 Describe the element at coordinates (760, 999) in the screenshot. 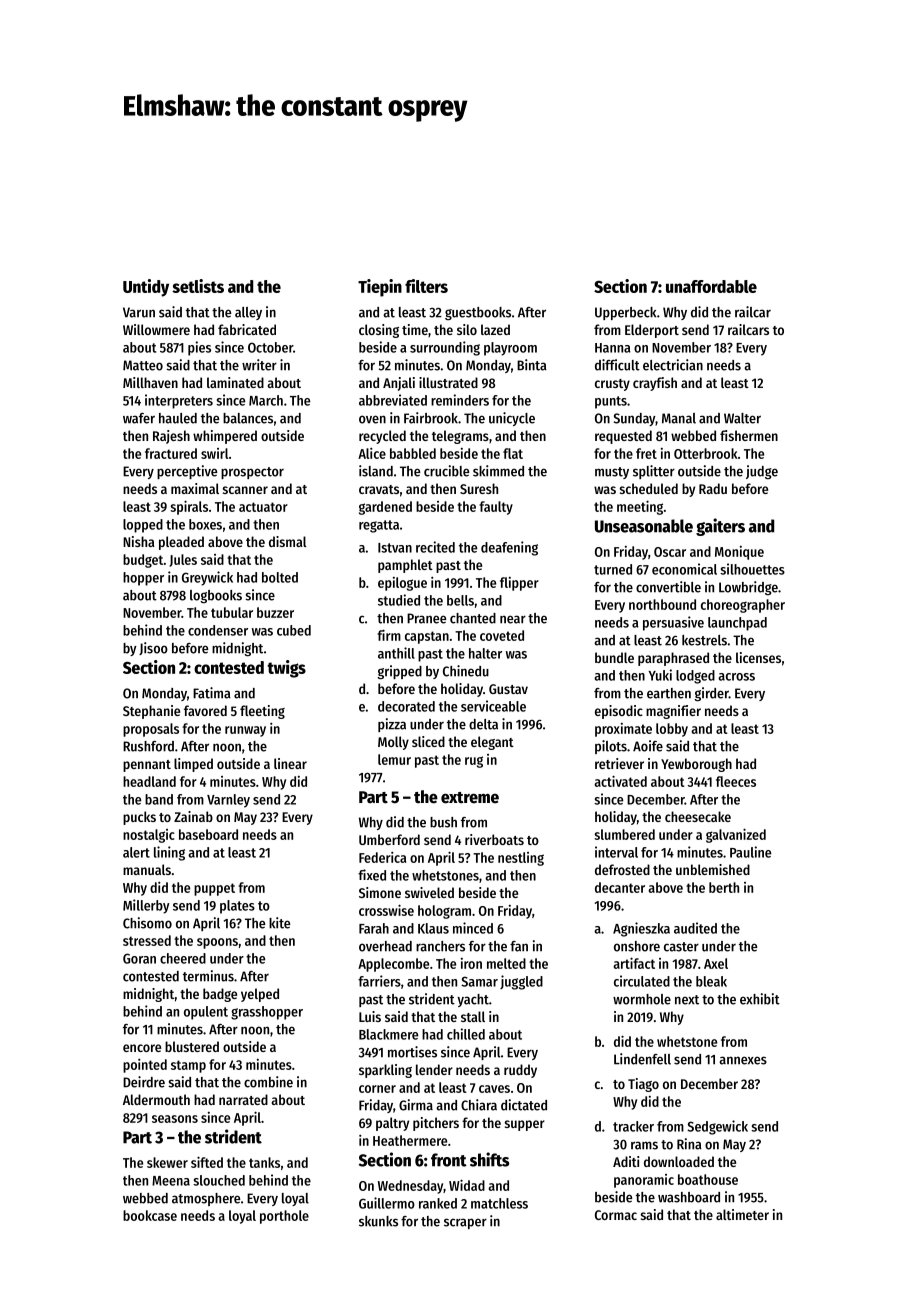

I see `exhibit` at that location.
